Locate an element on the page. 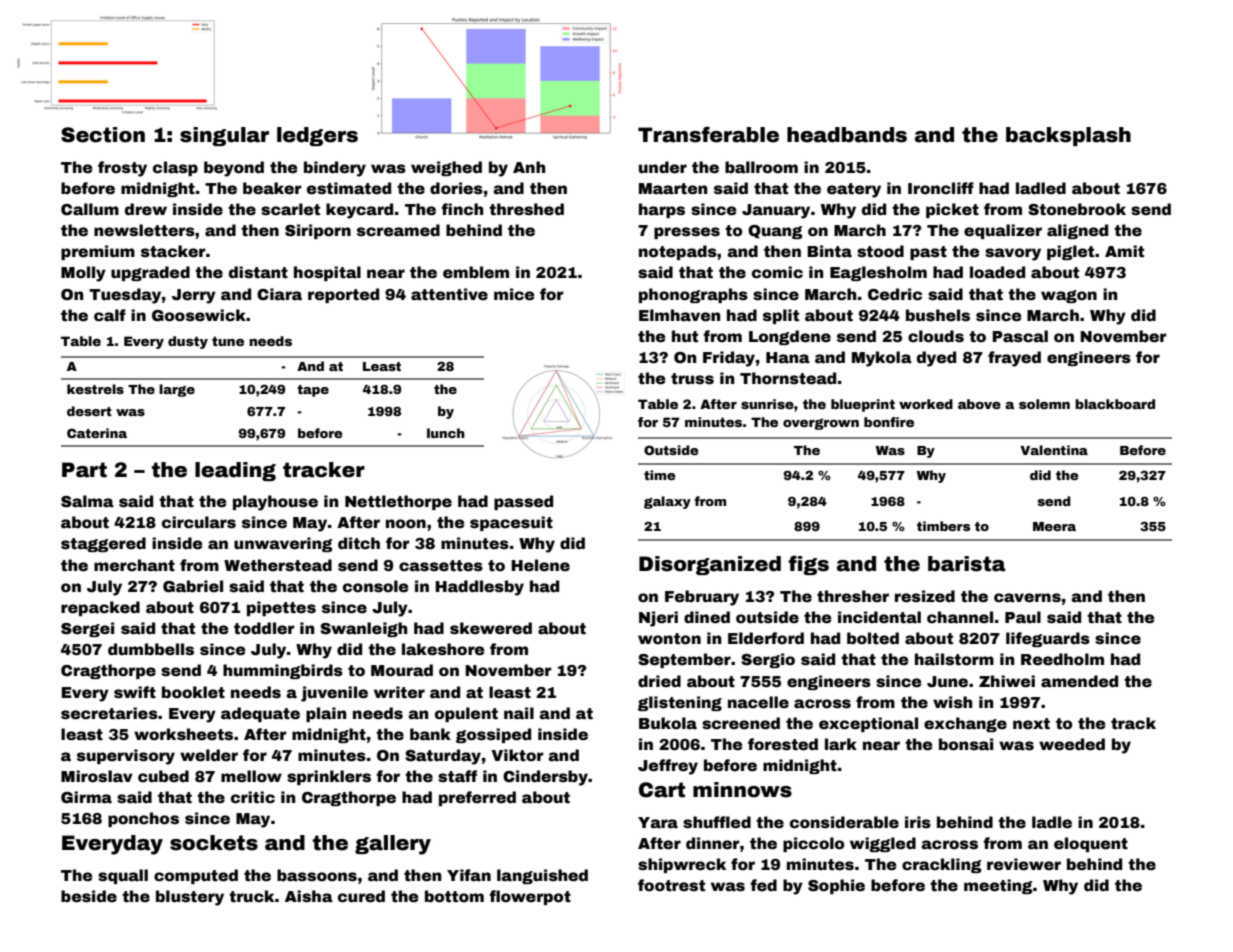  Transferable is located at coordinates (708, 134).
